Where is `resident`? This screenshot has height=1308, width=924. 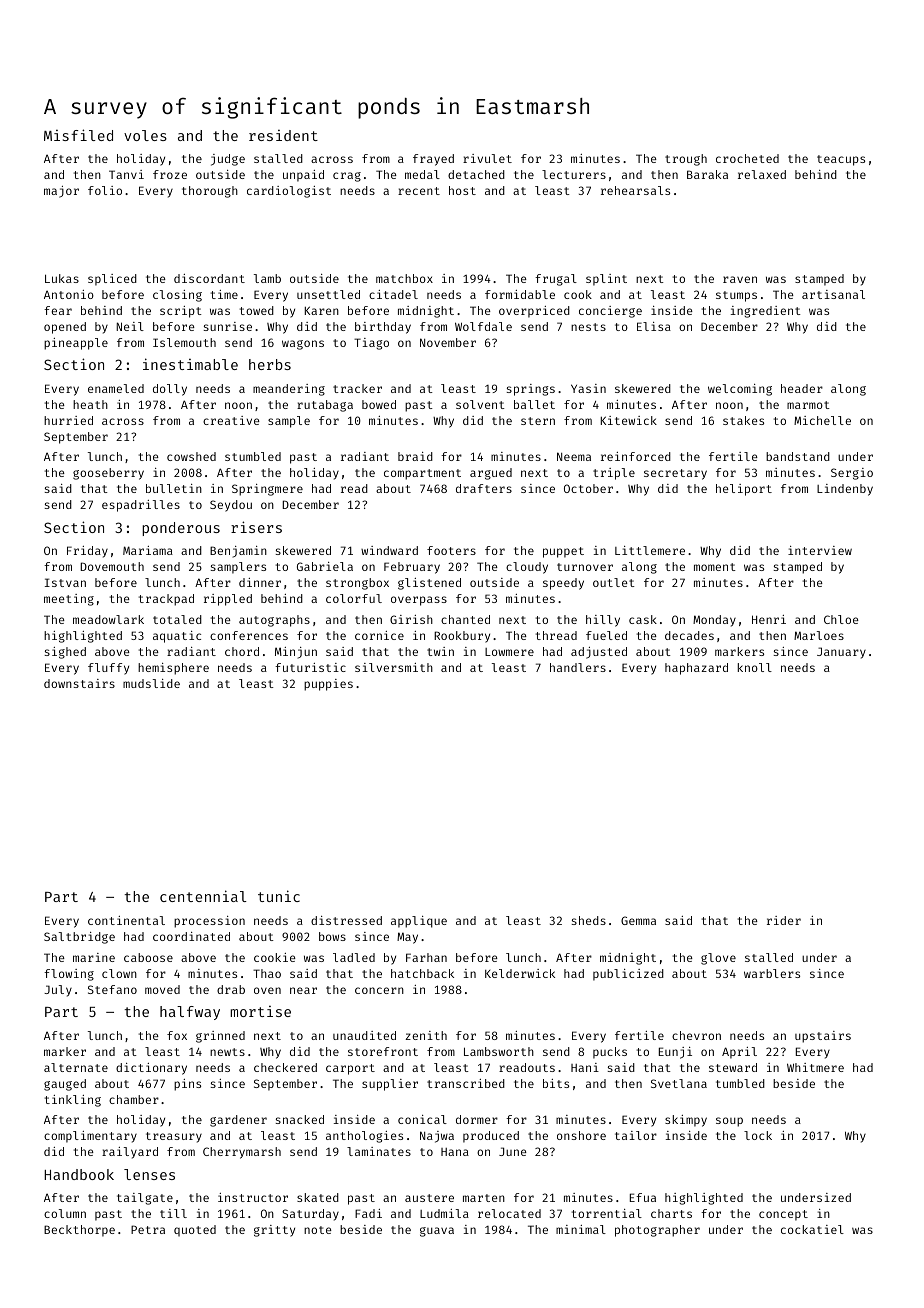 resident is located at coordinates (283, 135).
